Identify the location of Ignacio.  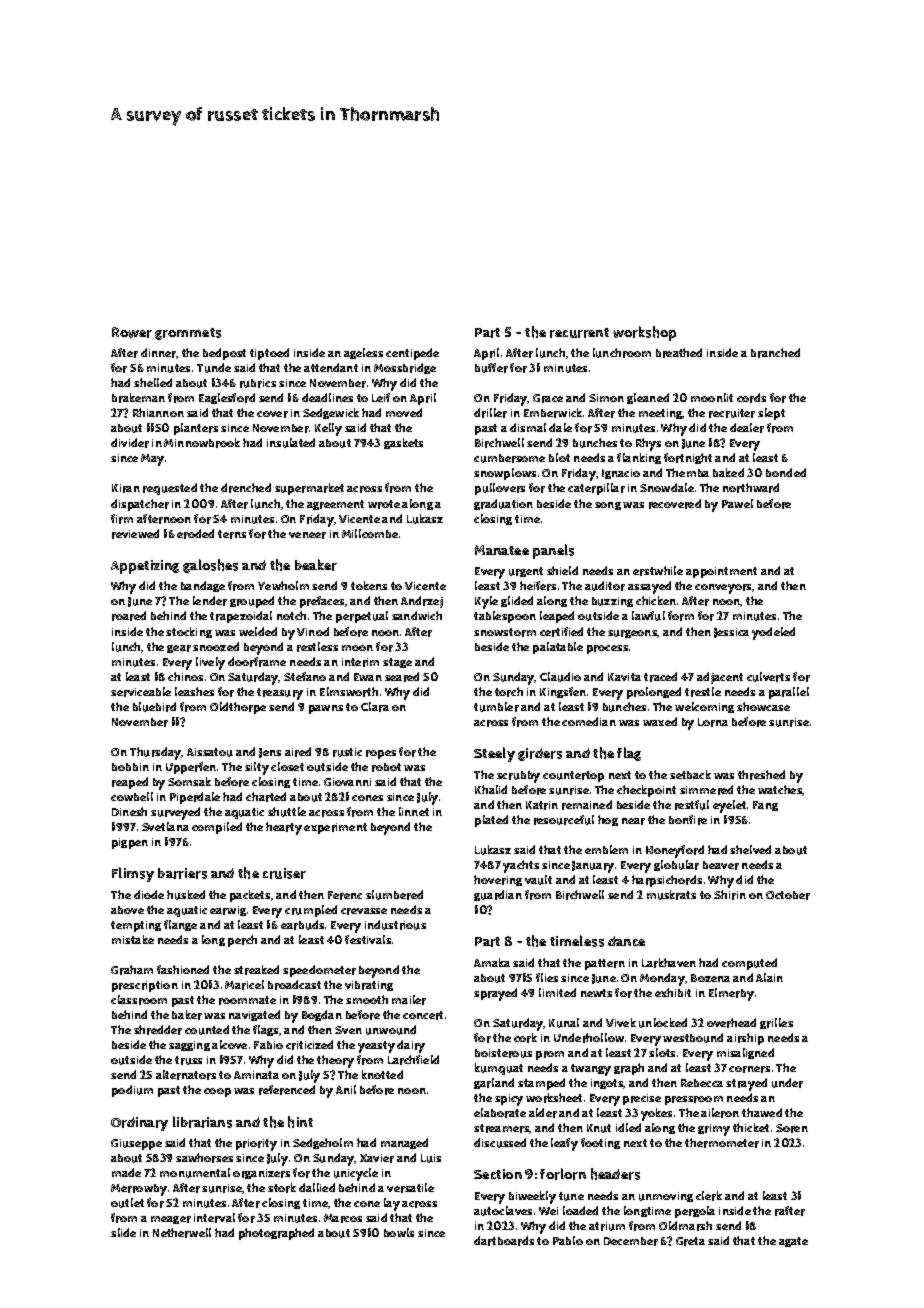
(621, 474).
